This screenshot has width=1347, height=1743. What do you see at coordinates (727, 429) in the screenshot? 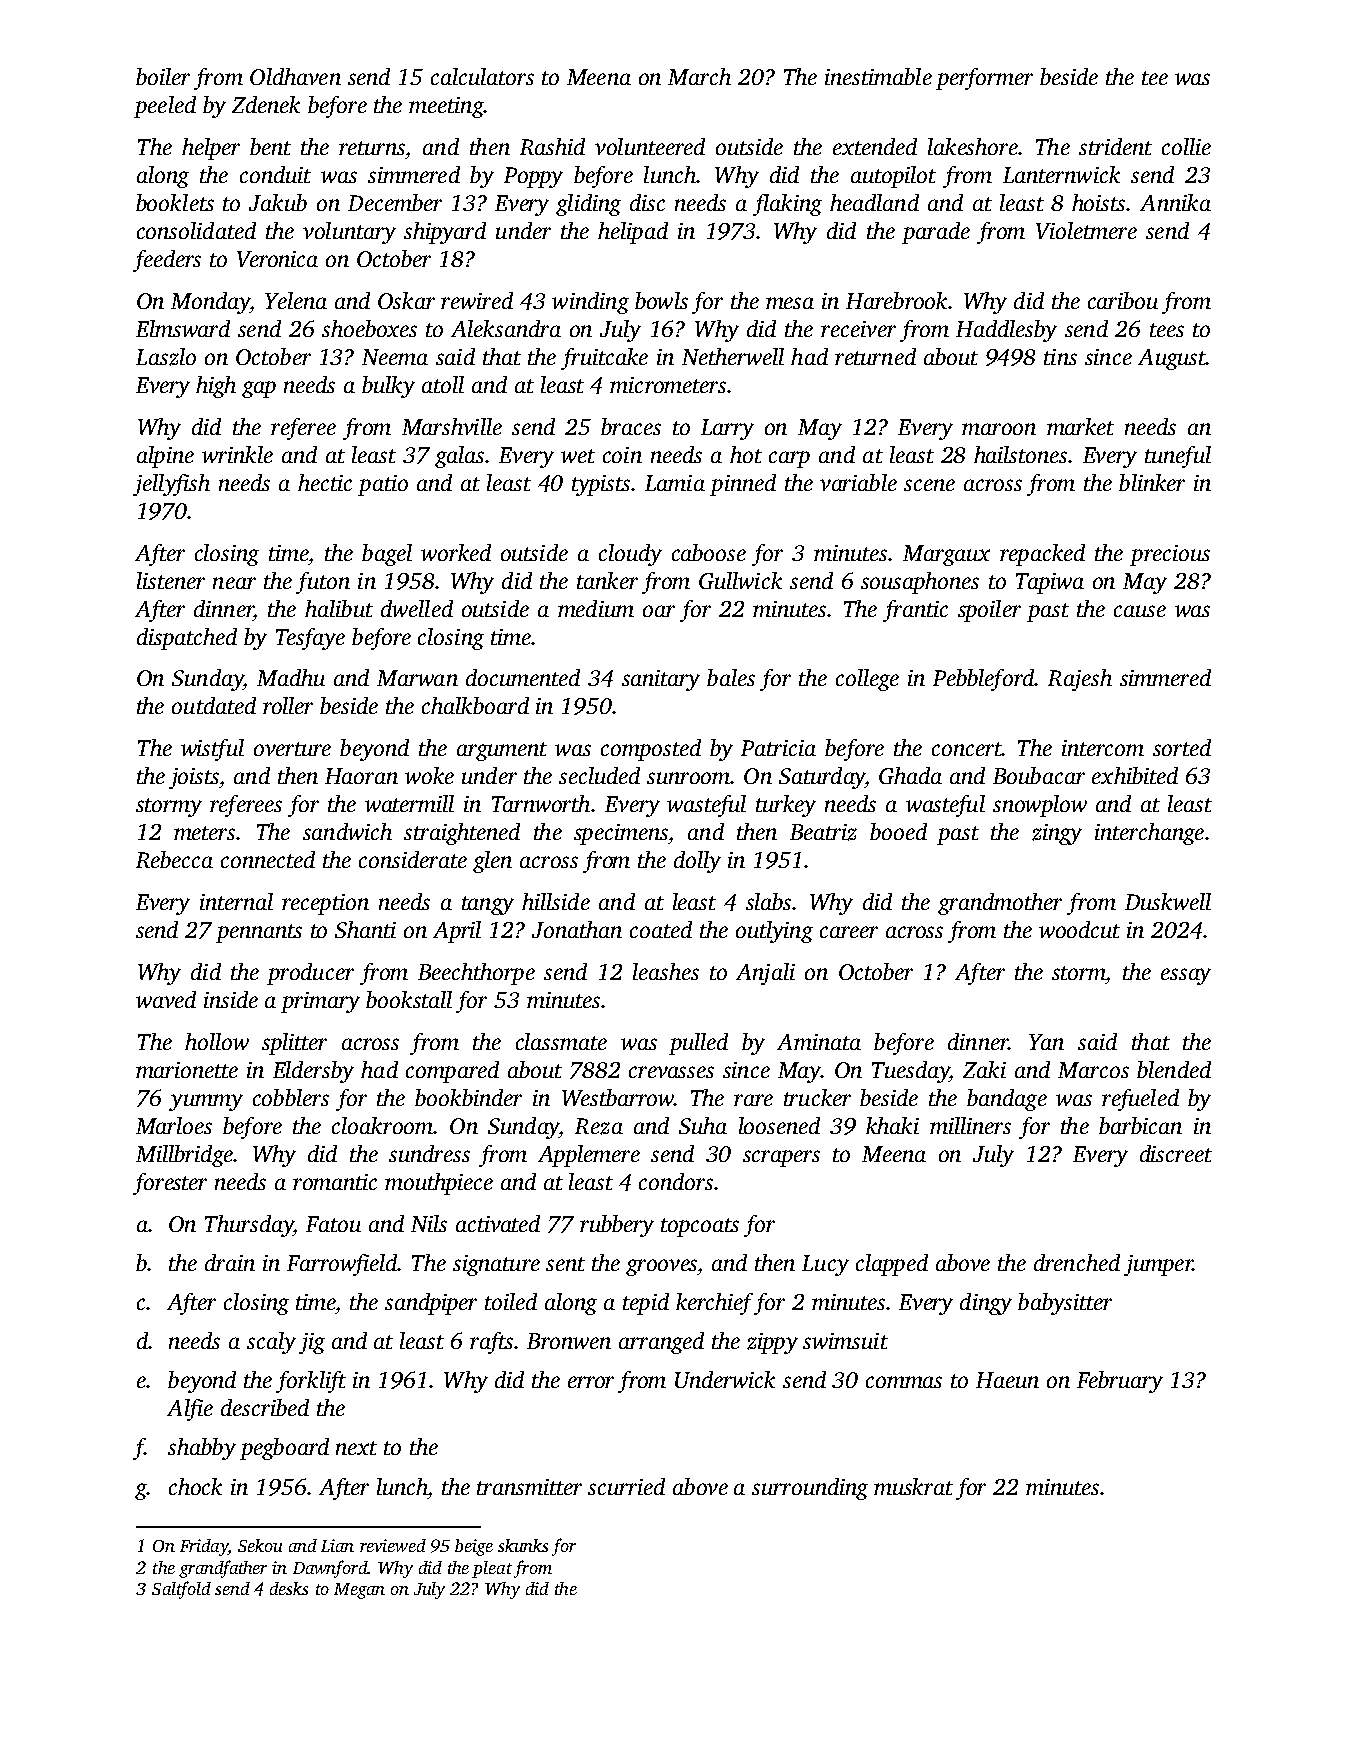
I see `Larry` at bounding box center [727, 429].
